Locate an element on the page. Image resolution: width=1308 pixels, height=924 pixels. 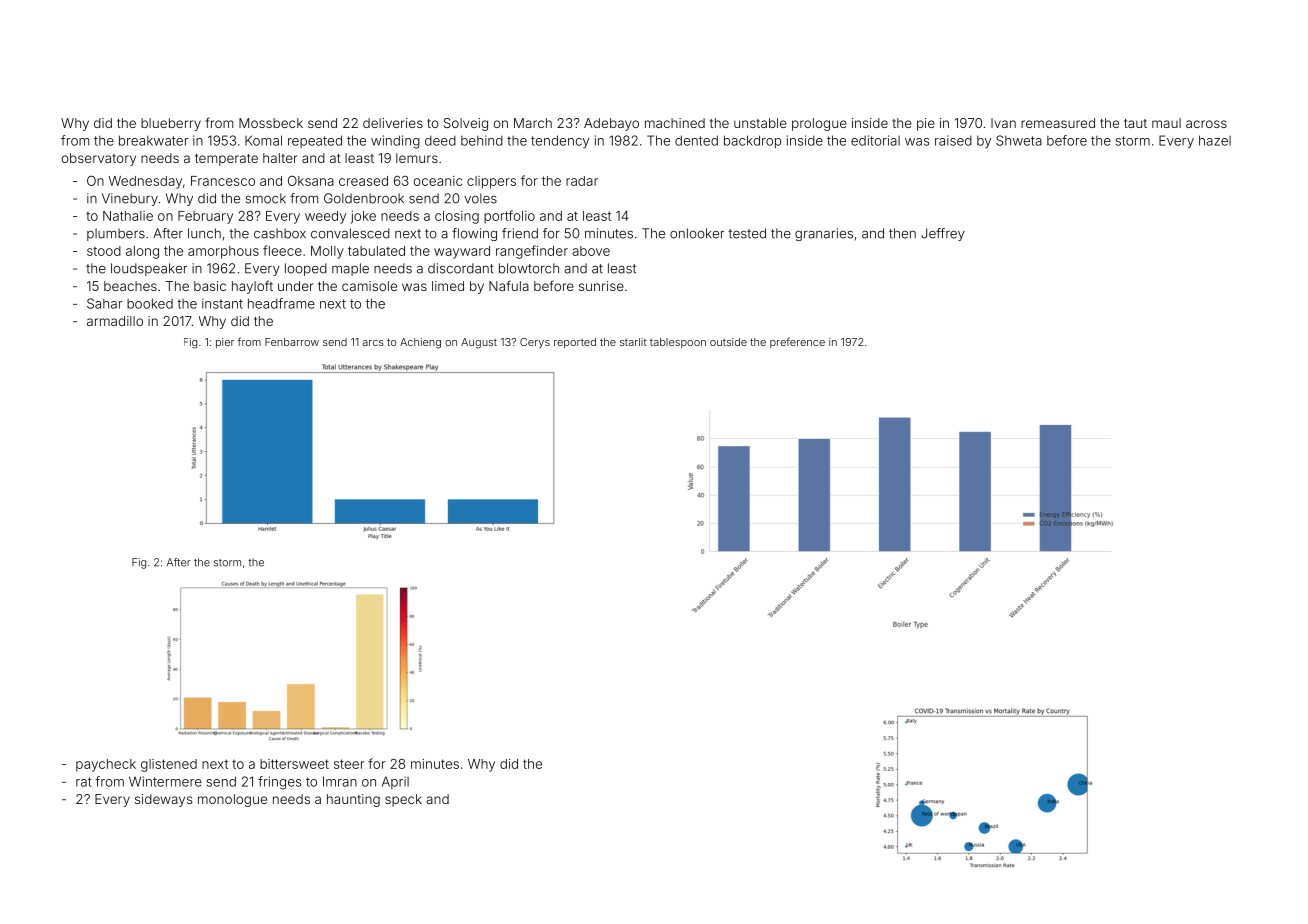
preference is located at coordinates (797, 342).
